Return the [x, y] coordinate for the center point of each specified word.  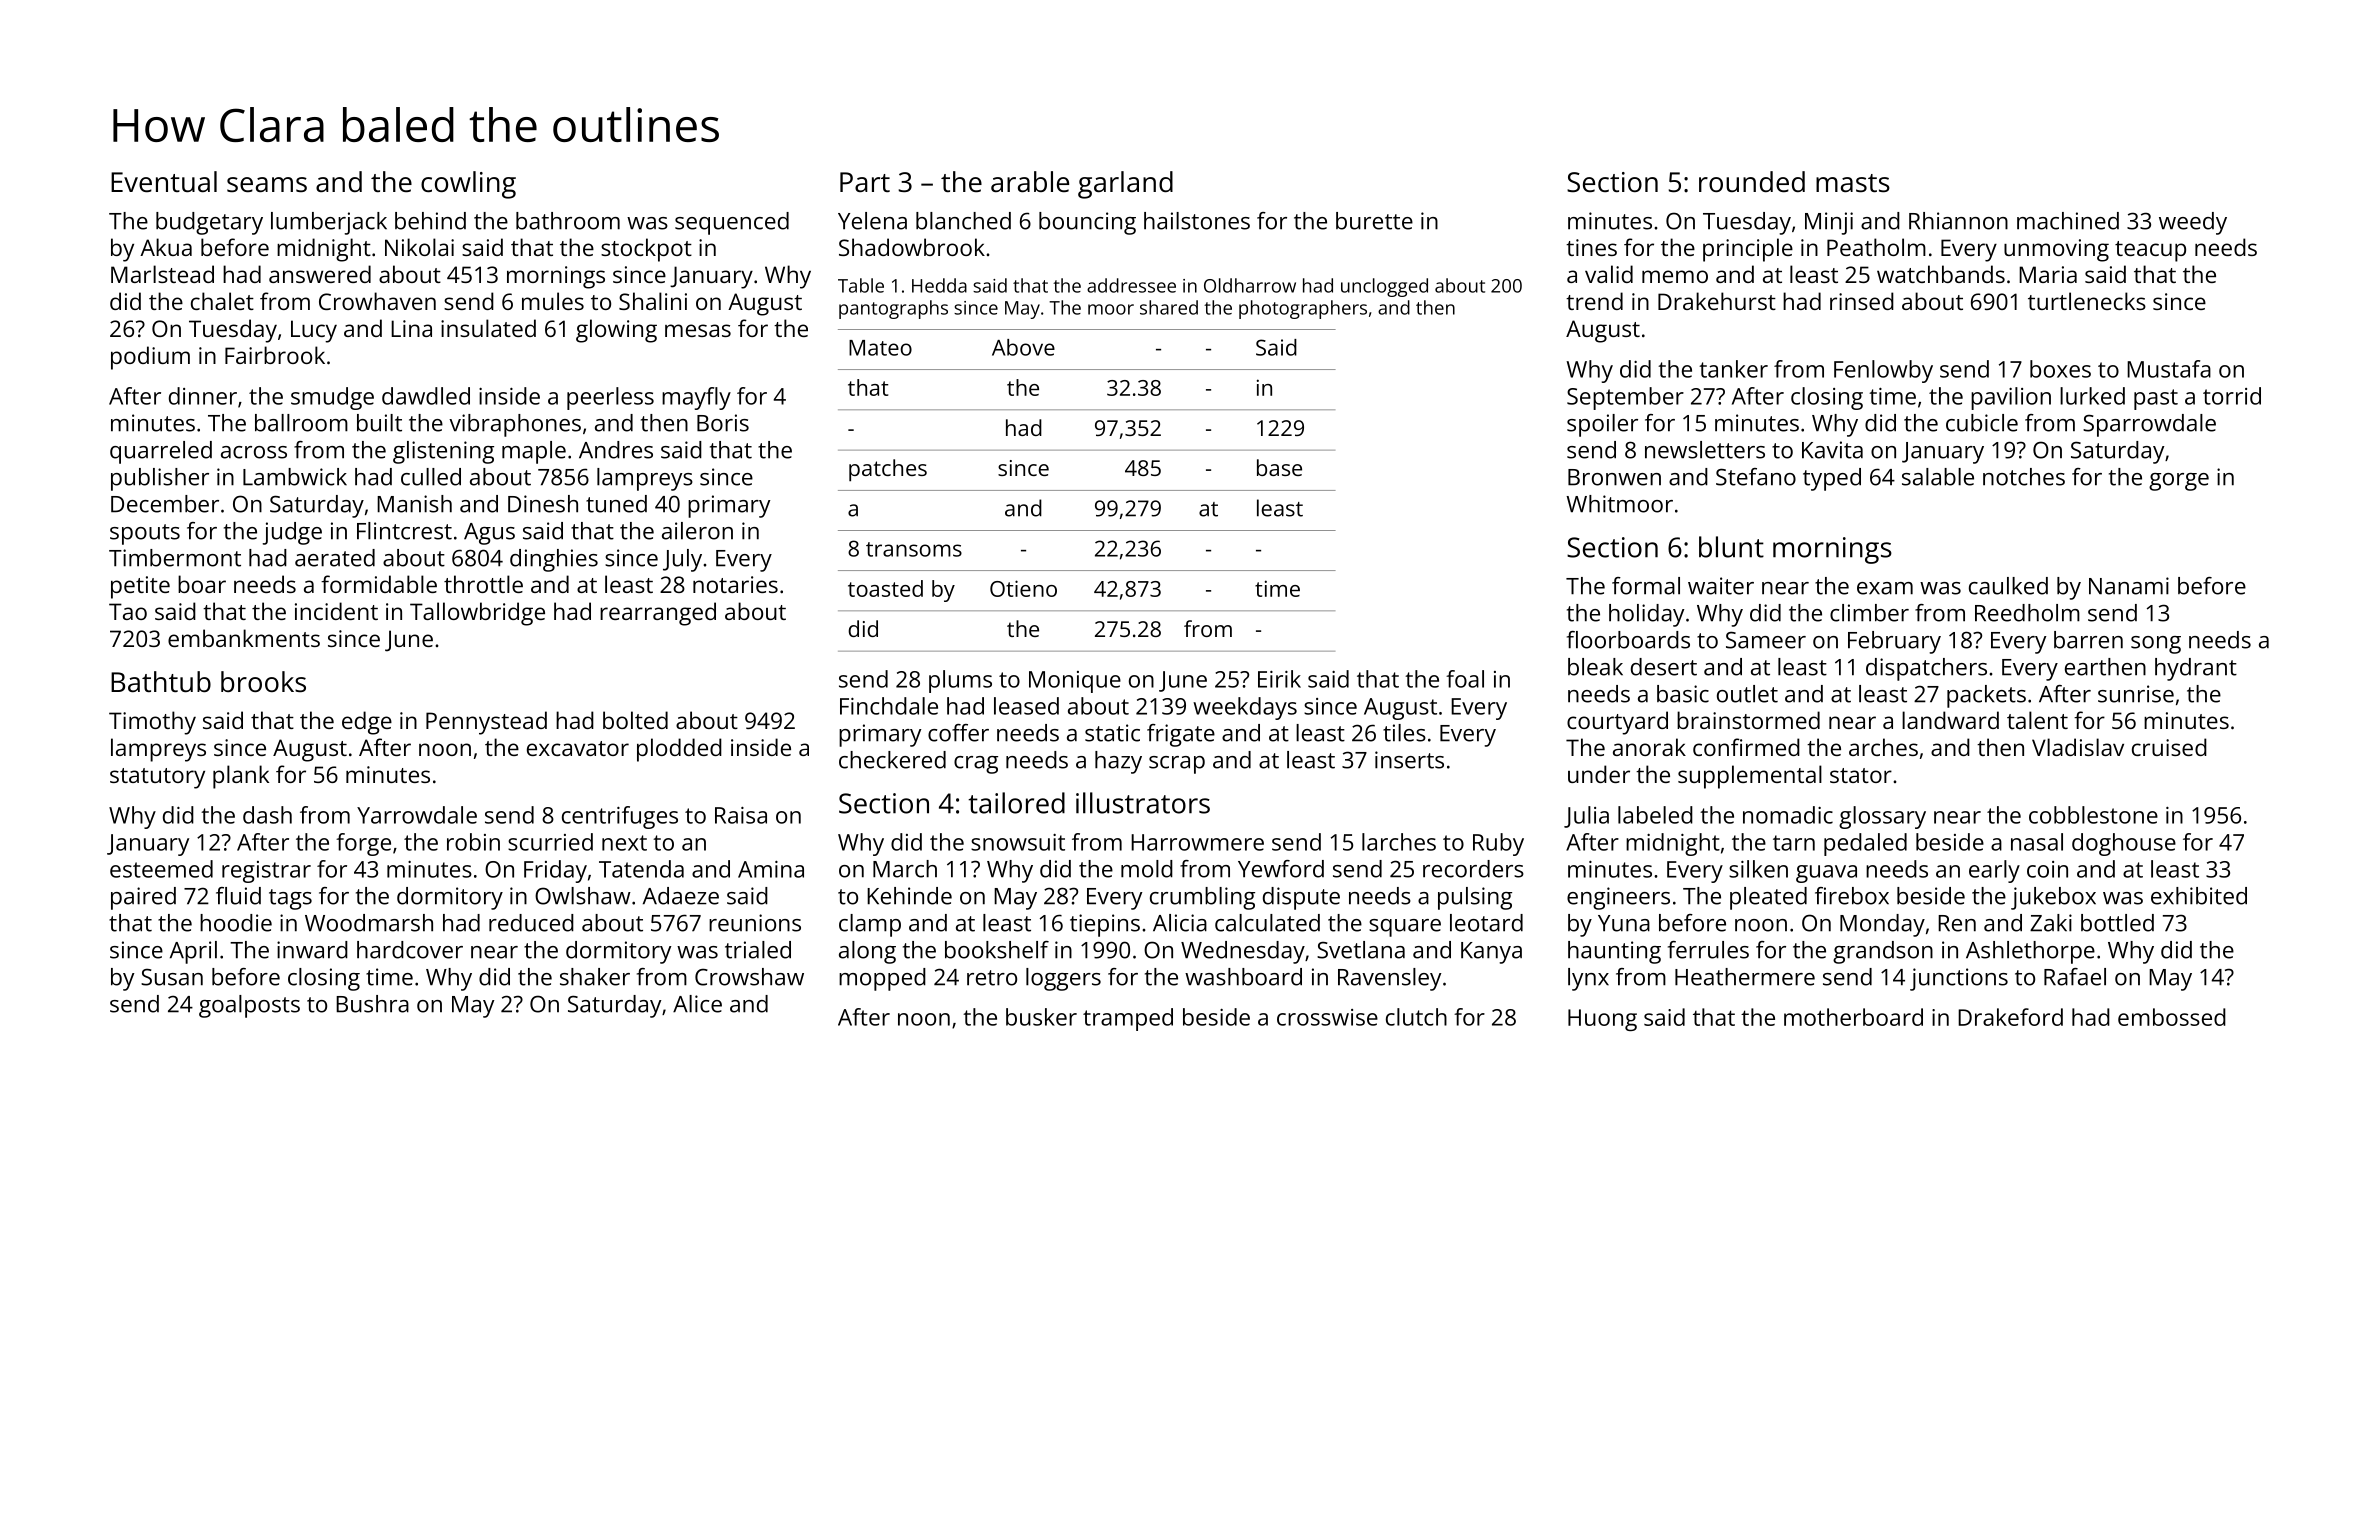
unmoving [2056, 250]
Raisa [741, 815]
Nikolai [419, 247]
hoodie [236, 923]
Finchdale [889, 706]
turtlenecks [2087, 301]
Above [1023, 347]
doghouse [2124, 844]
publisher [160, 479]
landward [1950, 720]
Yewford [1281, 869]
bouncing [1087, 223]
